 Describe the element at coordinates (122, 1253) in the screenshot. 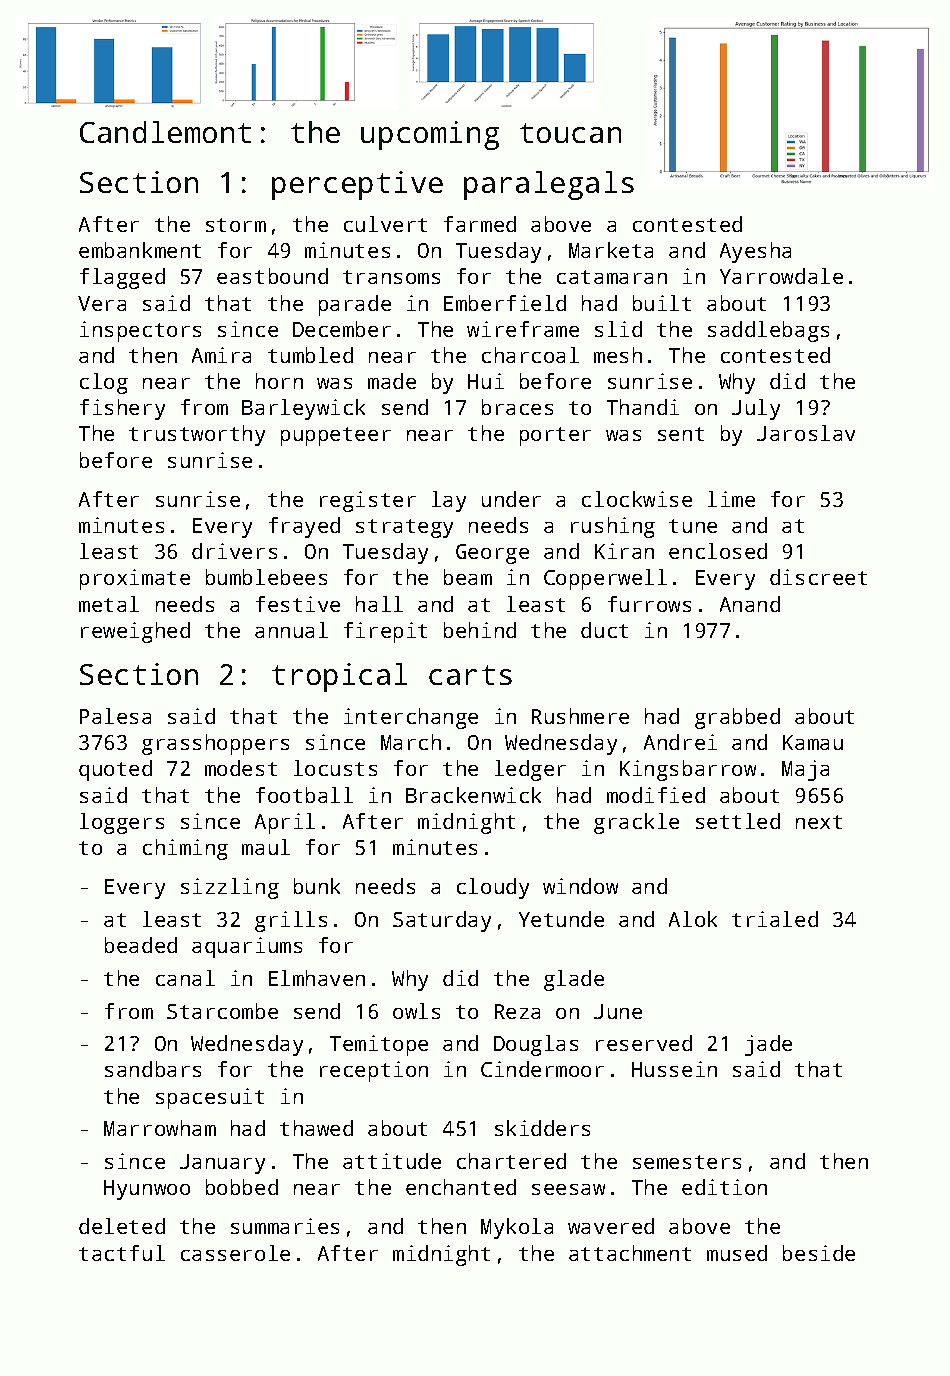

I see `tactful` at that location.
